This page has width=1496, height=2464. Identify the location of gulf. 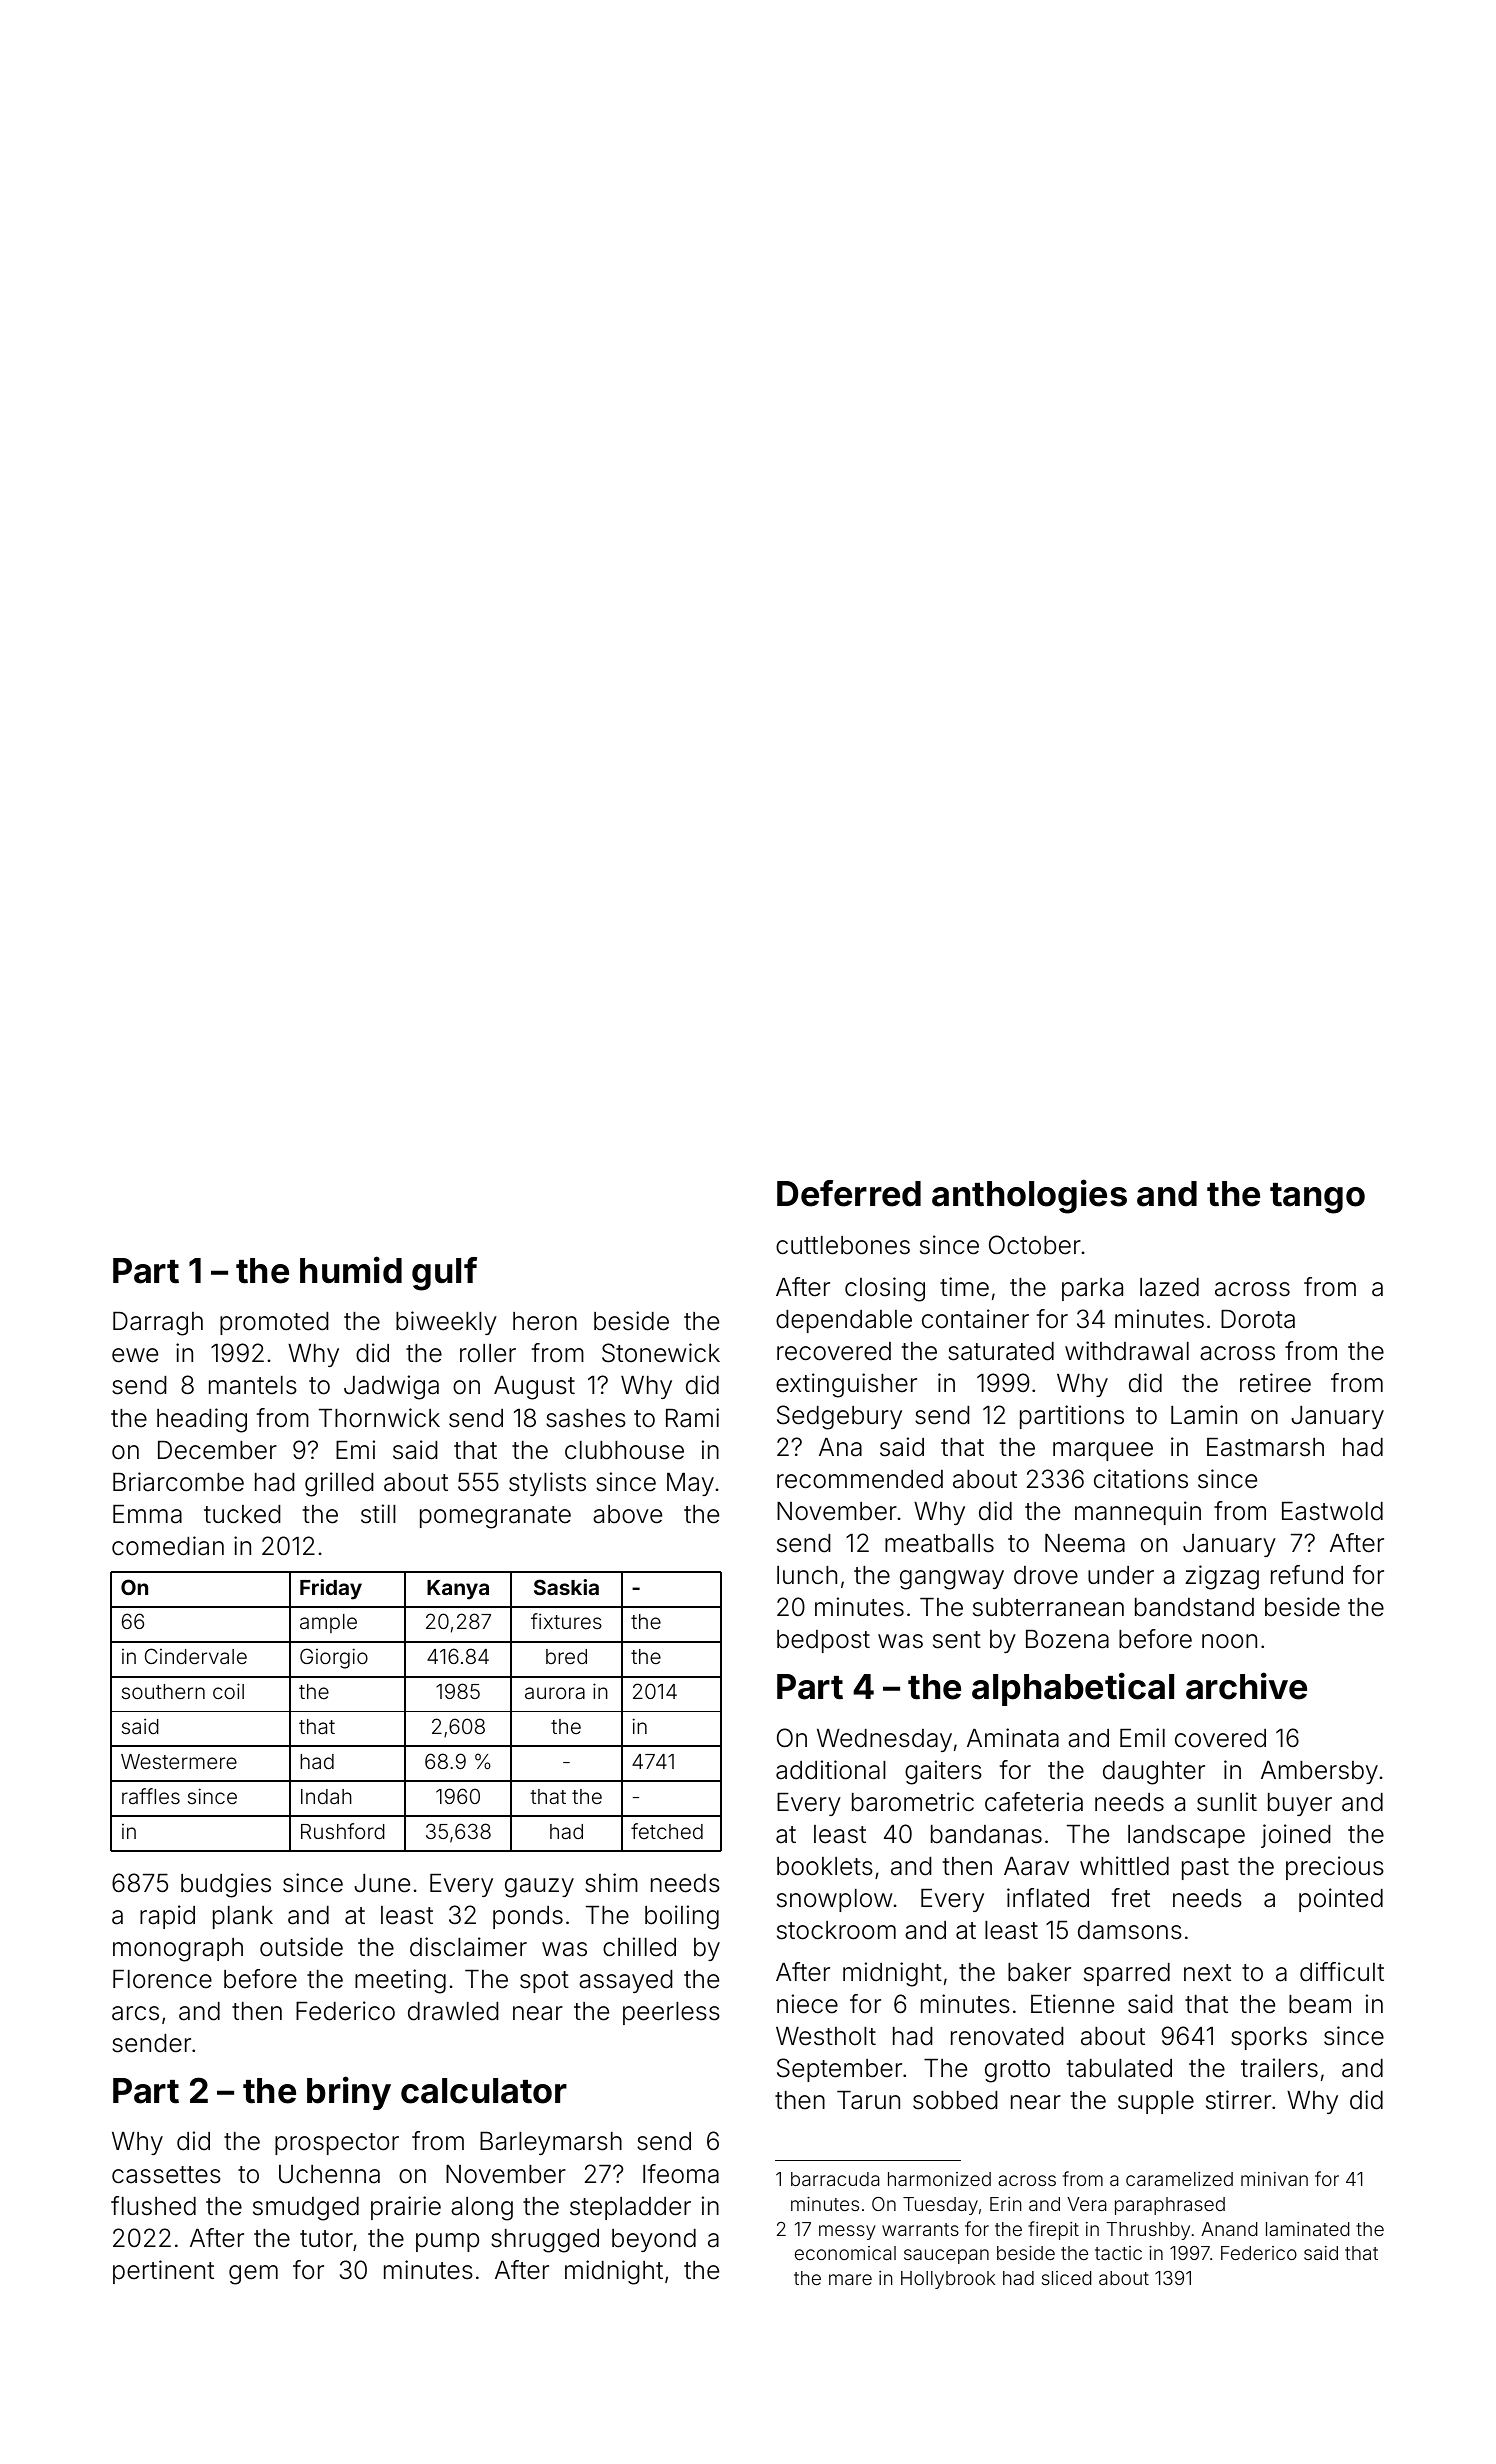
(444, 1274).
